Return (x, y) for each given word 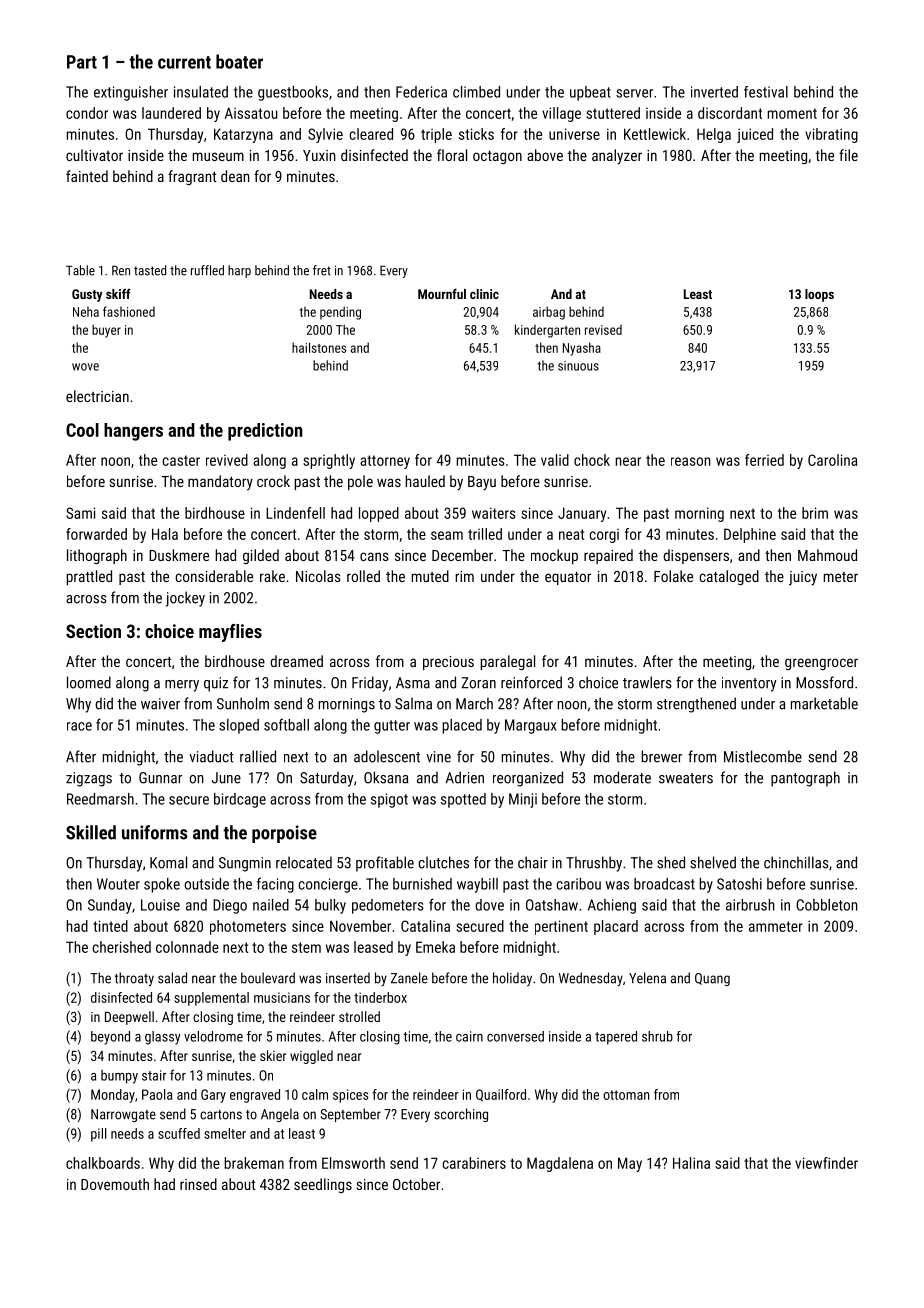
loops (819, 295)
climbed (476, 92)
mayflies (230, 633)
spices (351, 1096)
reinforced (531, 682)
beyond (110, 1038)
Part (82, 62)
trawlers (647, 682)
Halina (691, 1163)
